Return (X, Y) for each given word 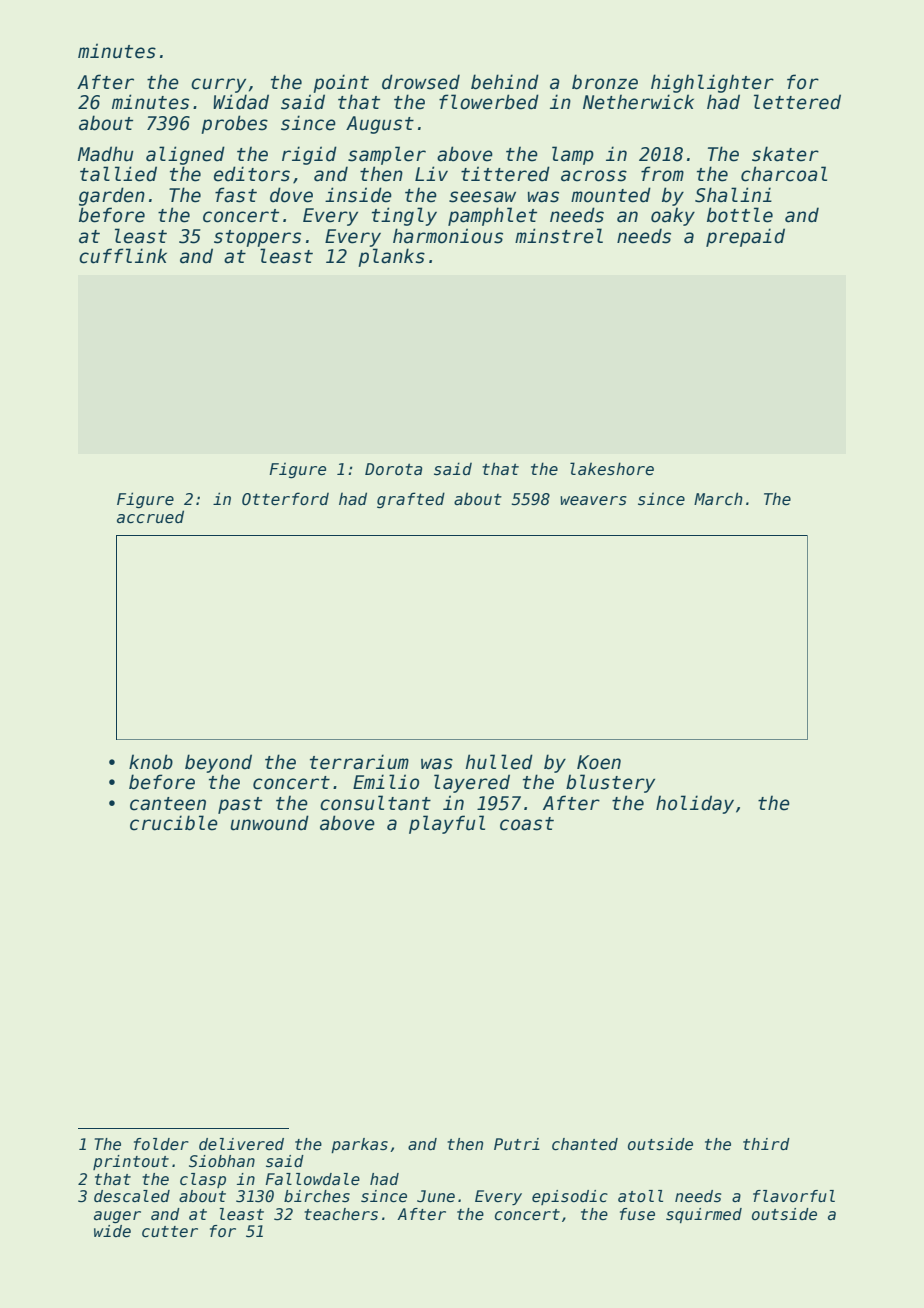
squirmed (704, 1215)
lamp (573, 155)
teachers (341, 1214)
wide (112, 1231)
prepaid (745, 237)
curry (218, 85)
